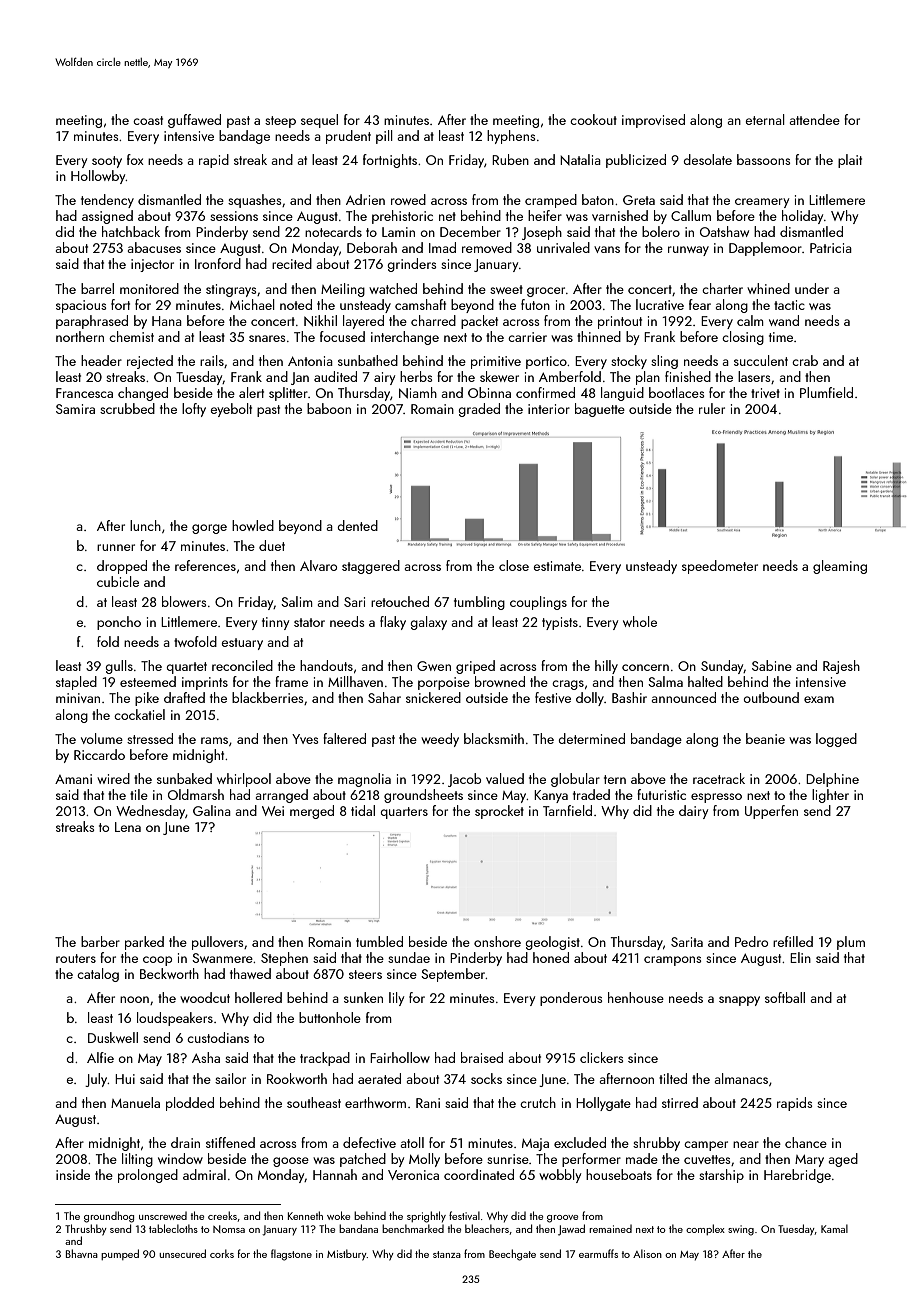 This document has height=1308, width=924. What do you see at coordinates (222, 1253) in the document?
I see `corks` at bounding box center [222, 1253].
